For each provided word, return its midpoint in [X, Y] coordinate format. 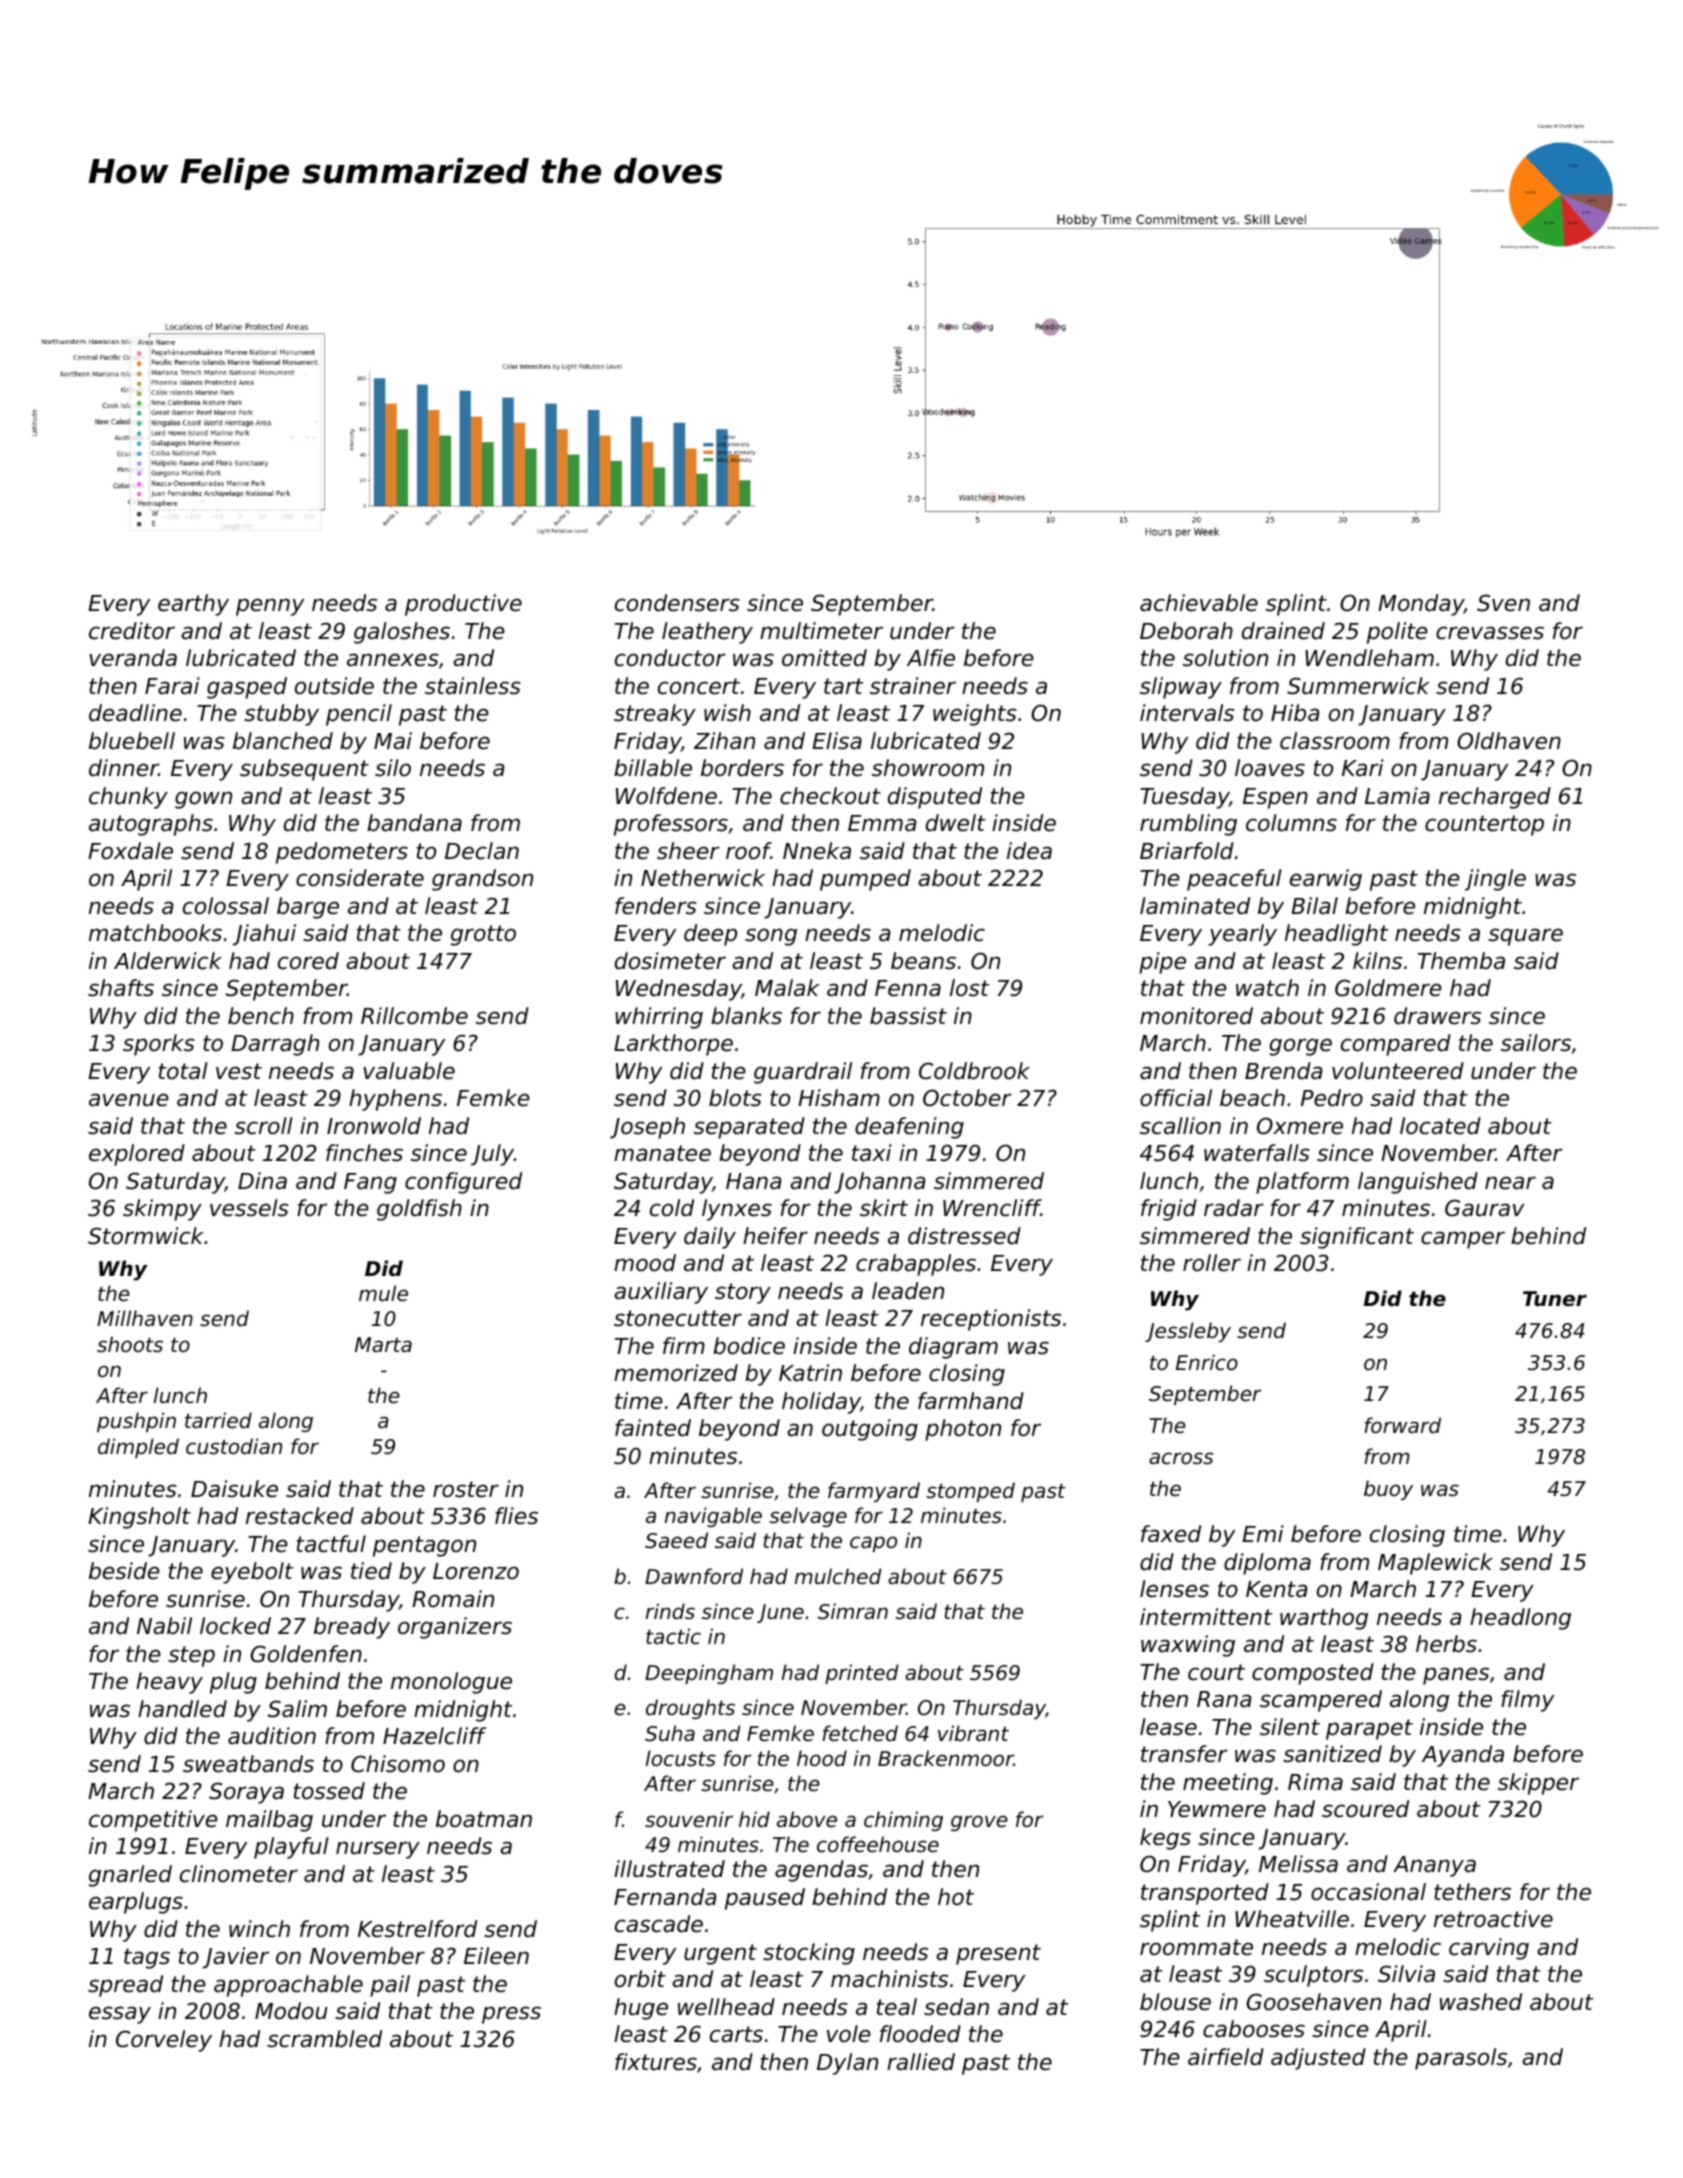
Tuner [1555, 1299]
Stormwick [146, 1236]
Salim [297, 1709]
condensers [677, 603]
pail [390, 1986]
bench [261, 1016]
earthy [193, 605]
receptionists [991, 1320]
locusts [681, 1758]
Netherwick [703, 878]
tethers [1472, 1892]
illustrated [669, 1869]
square [1525, 937]
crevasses [1490, 633]
